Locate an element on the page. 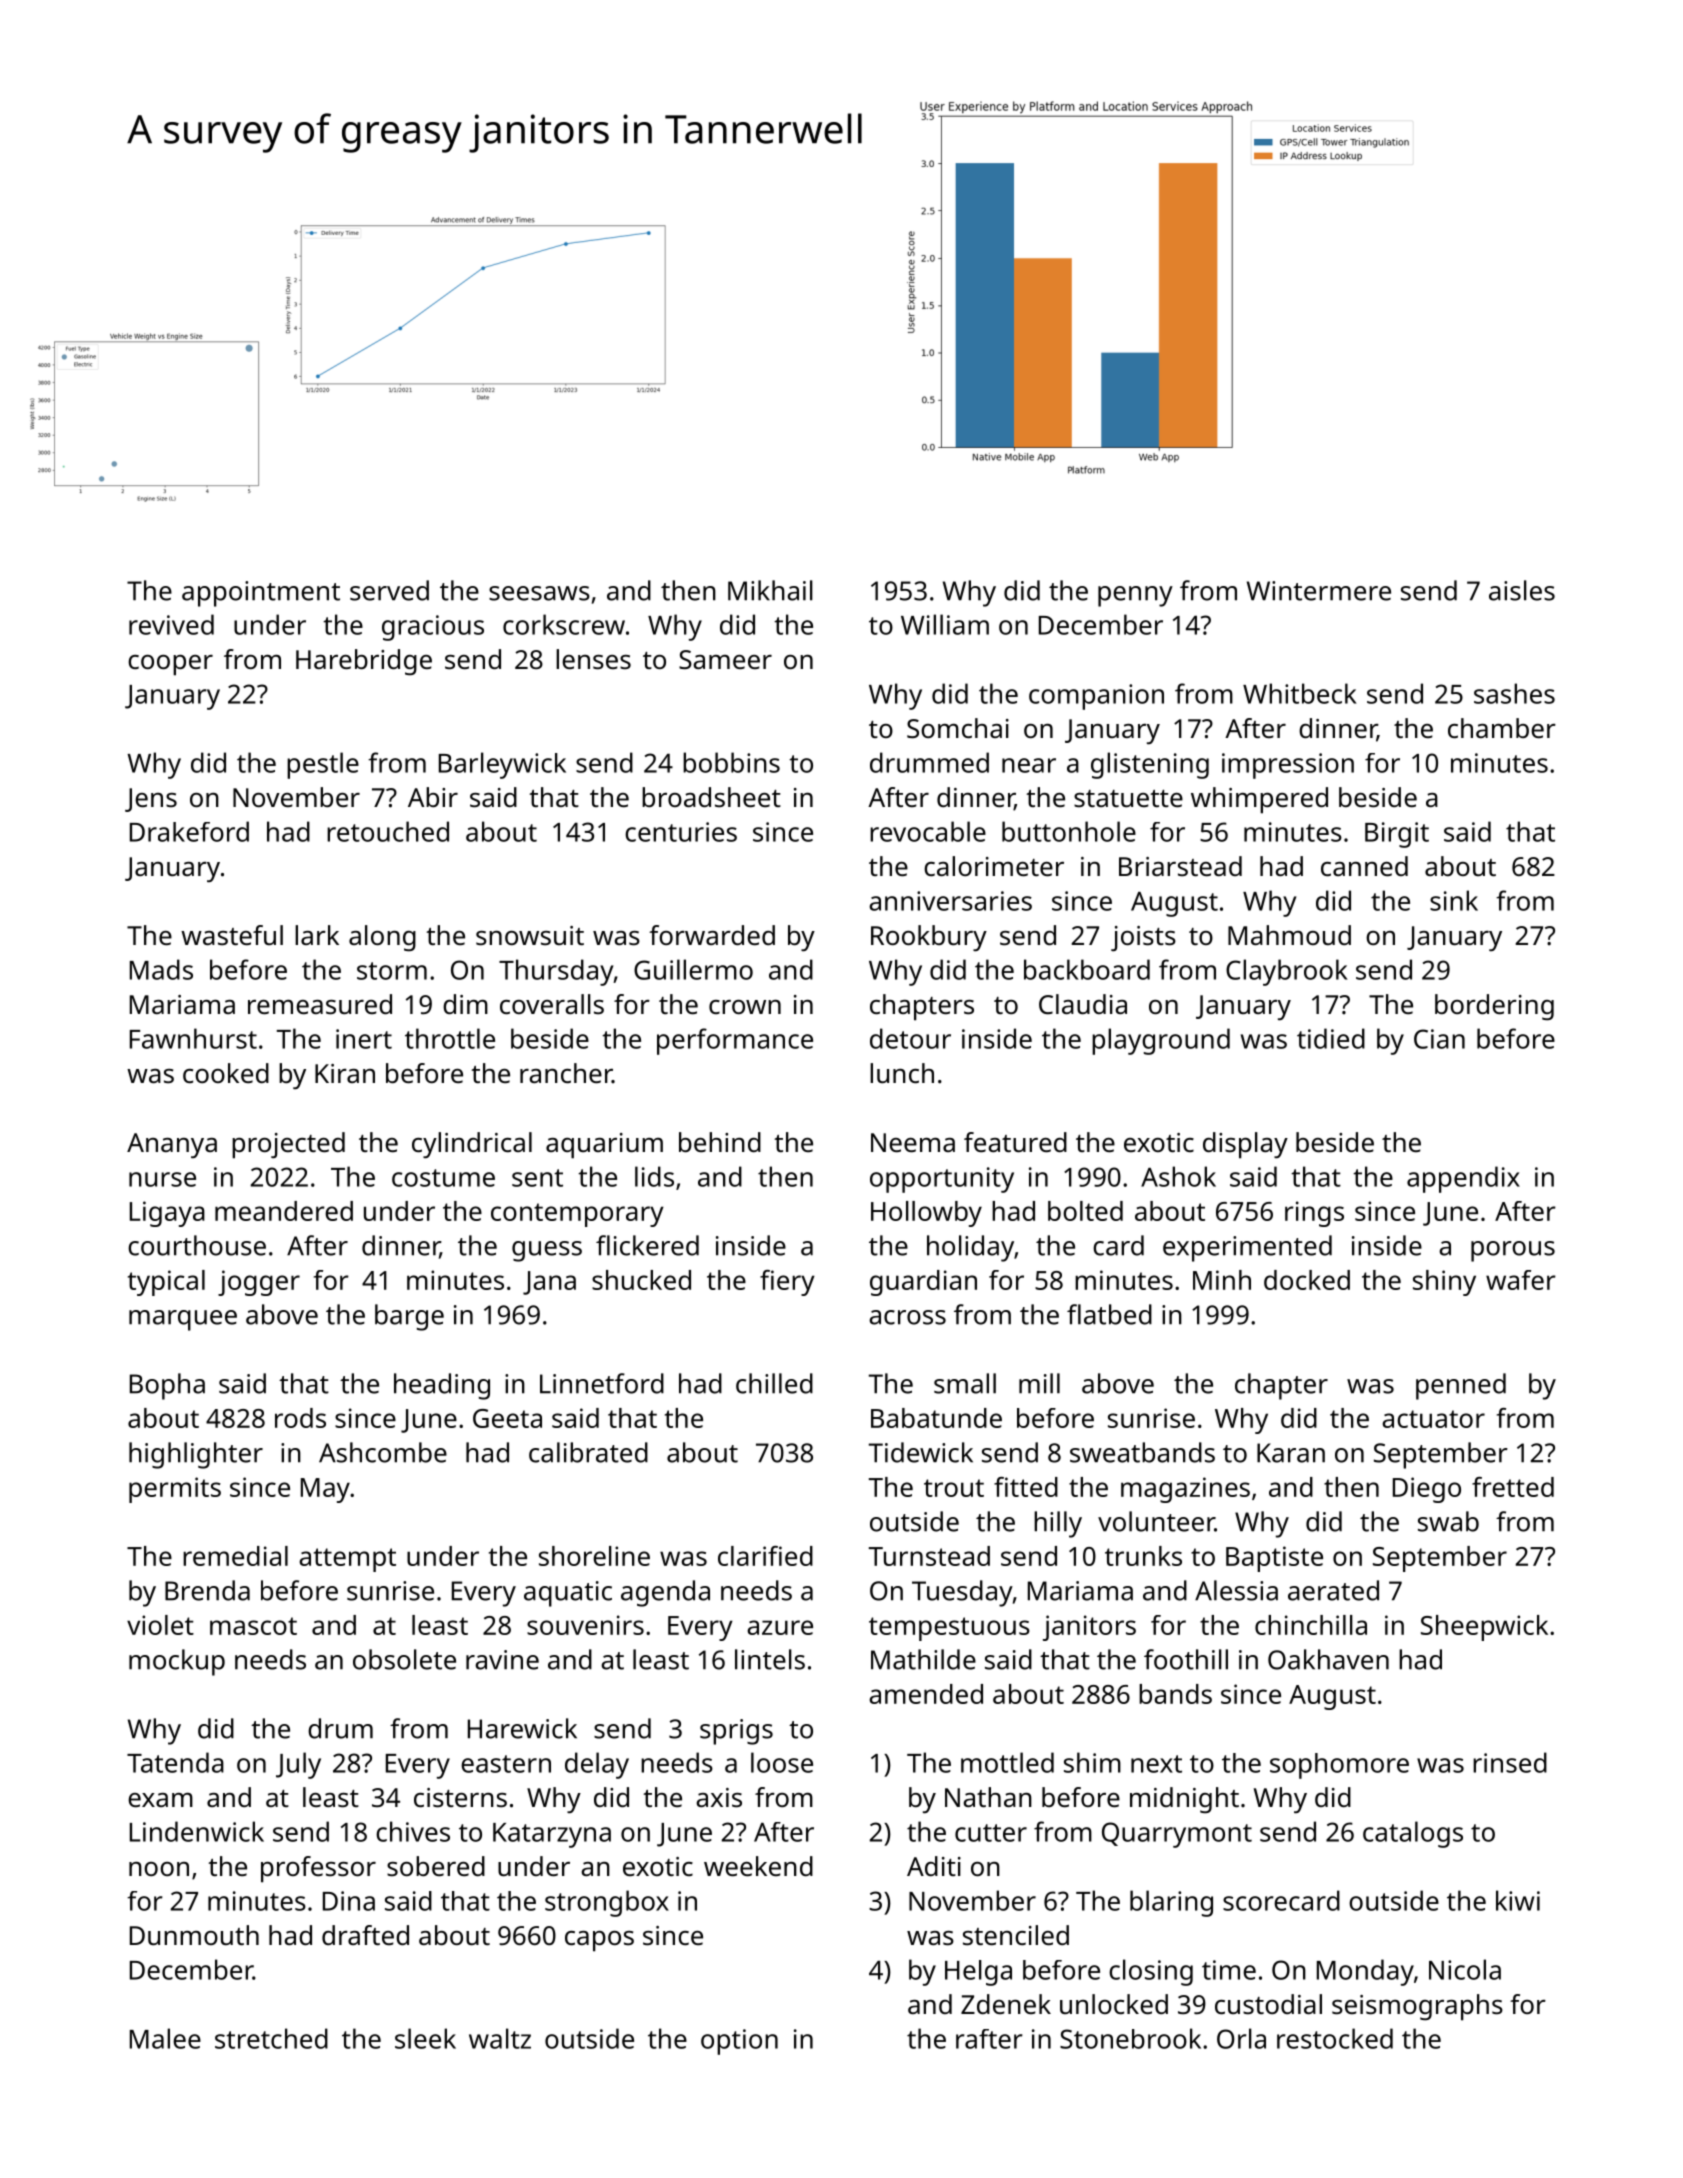 Image resolution: width=1683 pixels, height=2178 pixels. chamber is located at coordinates (1502, 728).
